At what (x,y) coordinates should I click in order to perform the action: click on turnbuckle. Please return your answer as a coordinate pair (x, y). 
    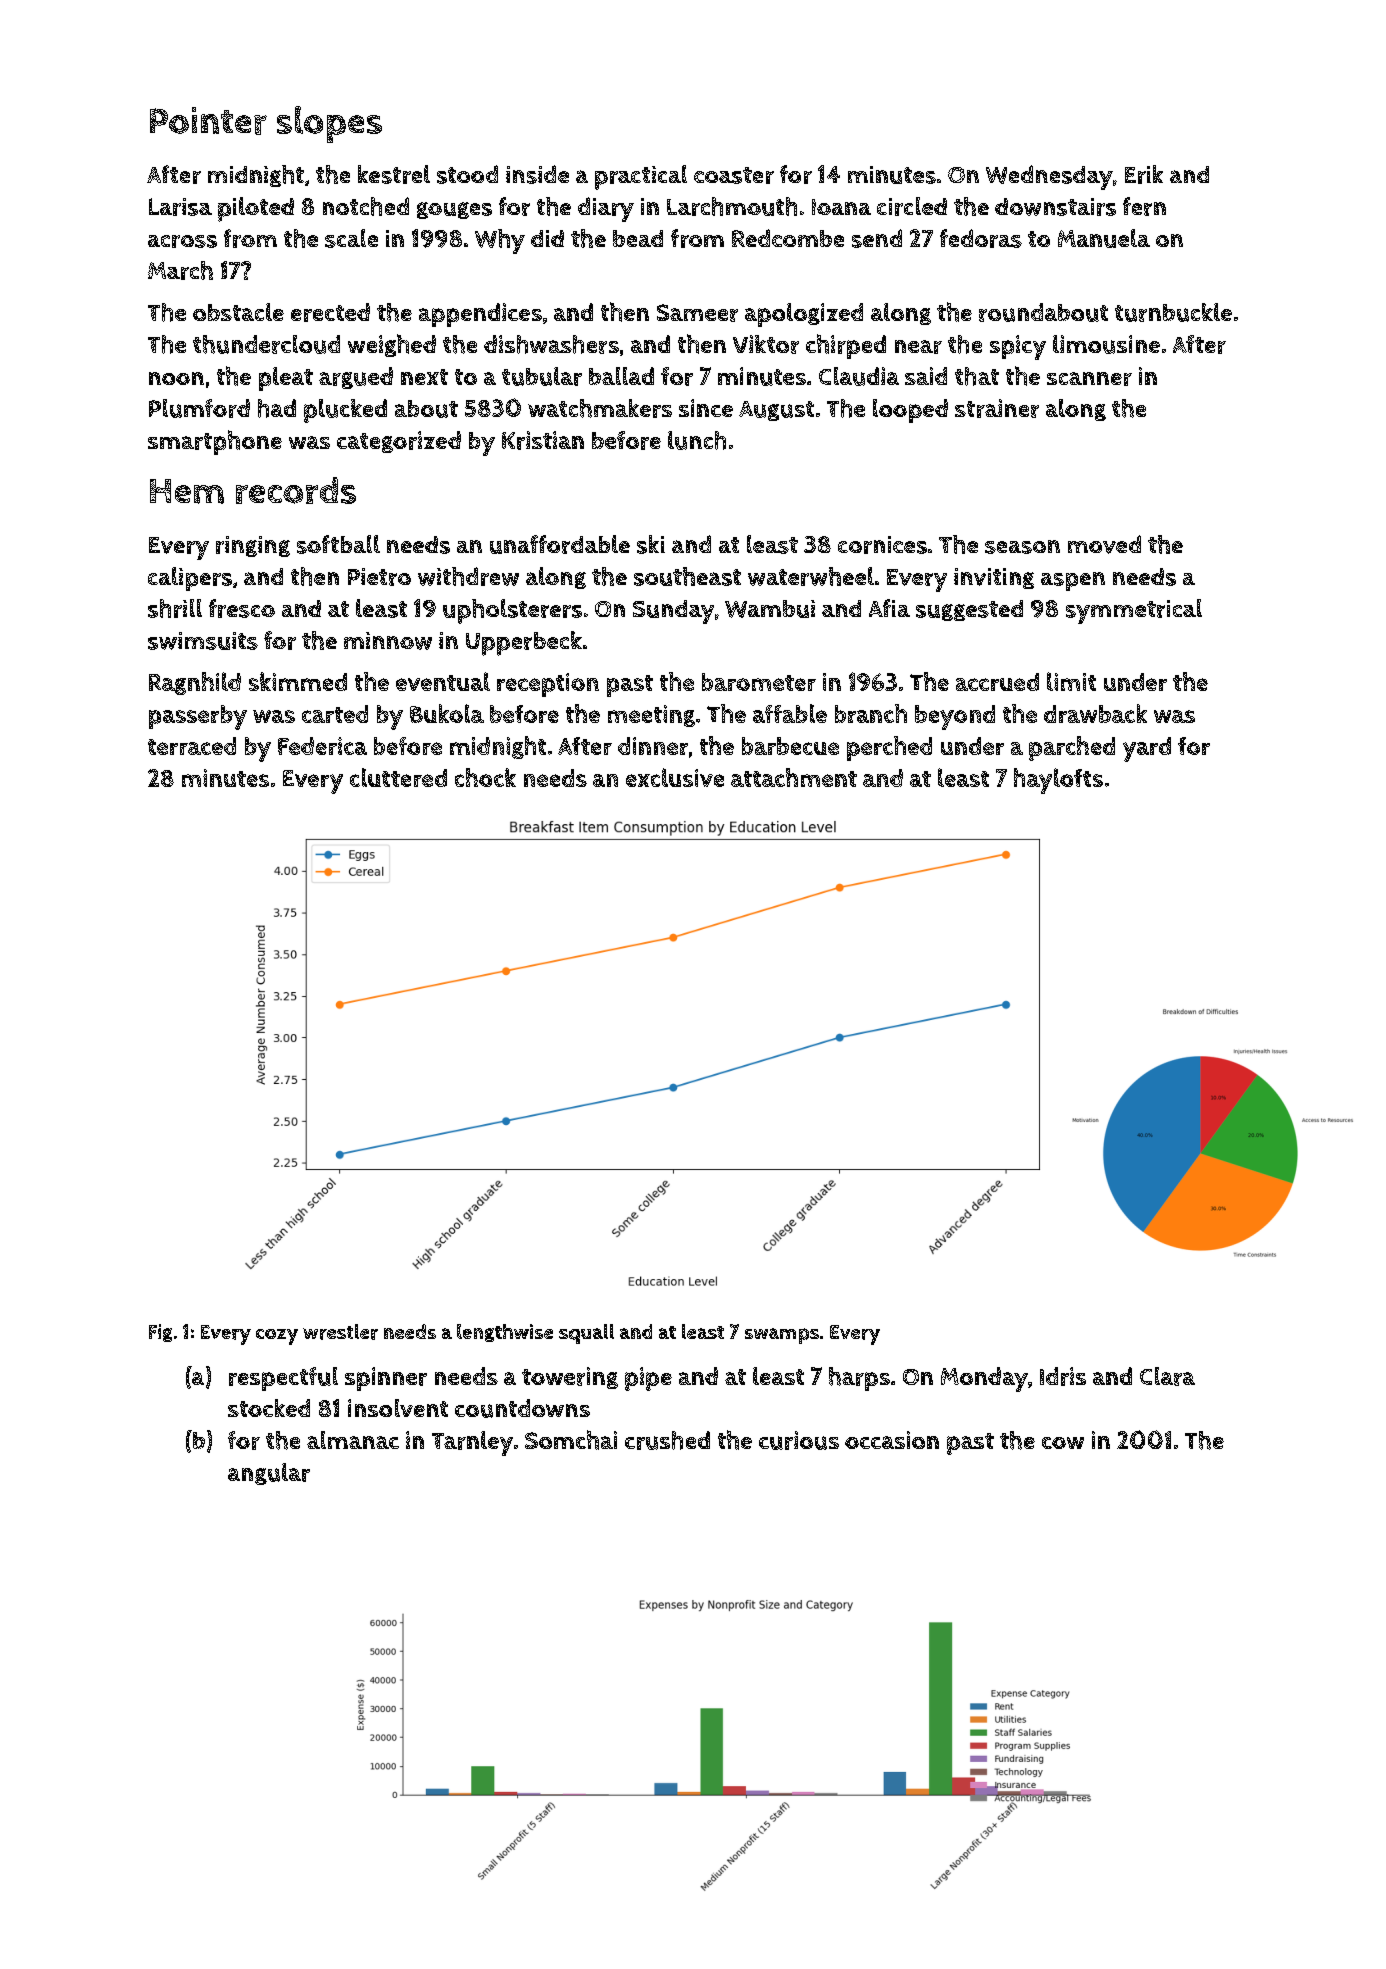
    Looking at the image, I should click on (1173, 312).
